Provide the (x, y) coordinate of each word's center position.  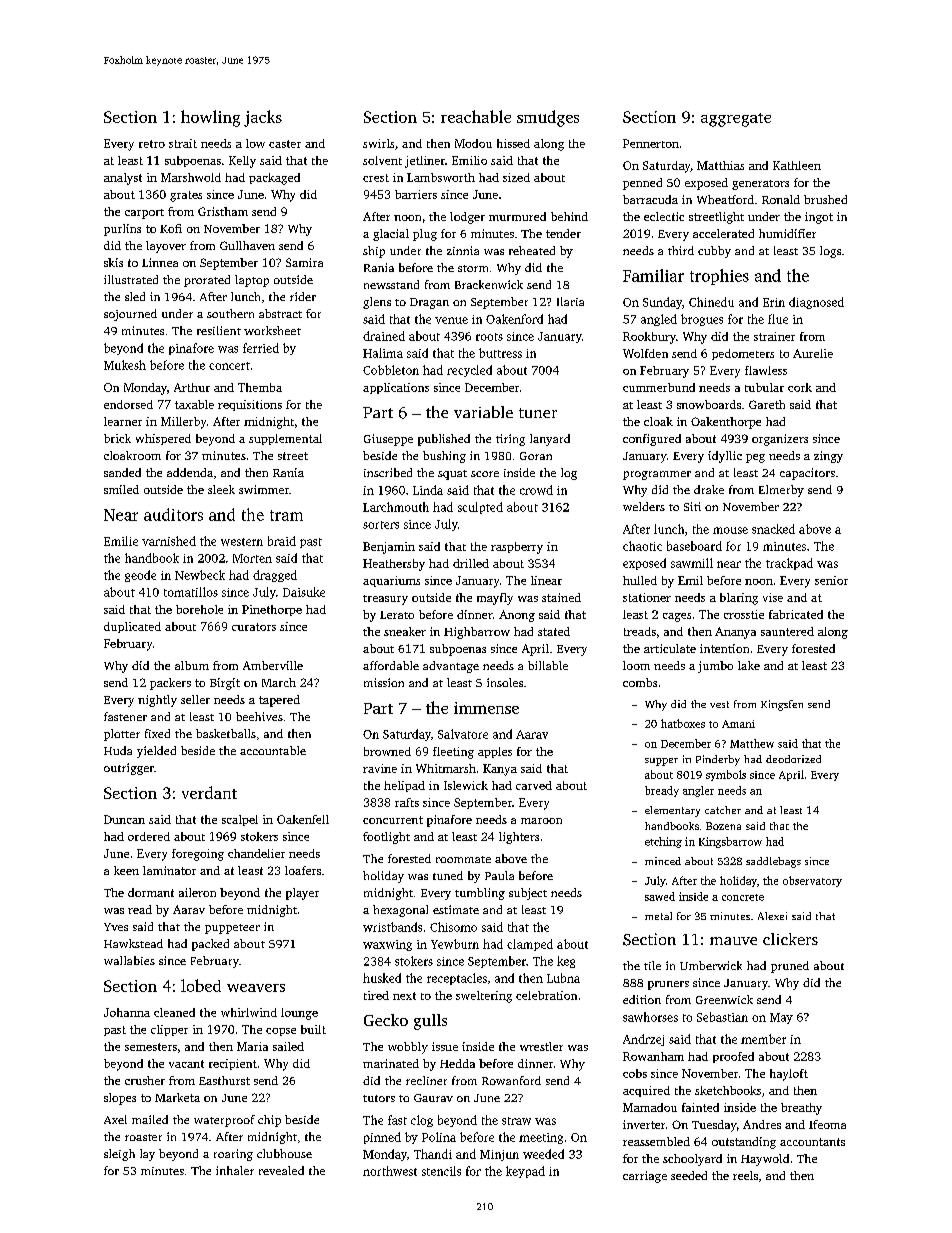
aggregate (736, 120)
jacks (263, 118)
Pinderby (718, 760)
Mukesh (125, 365)
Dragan (429, 303)
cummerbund (659, 387)
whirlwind (249, 1012)
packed (210, 945)
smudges (548, 118)
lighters (519, 838)
